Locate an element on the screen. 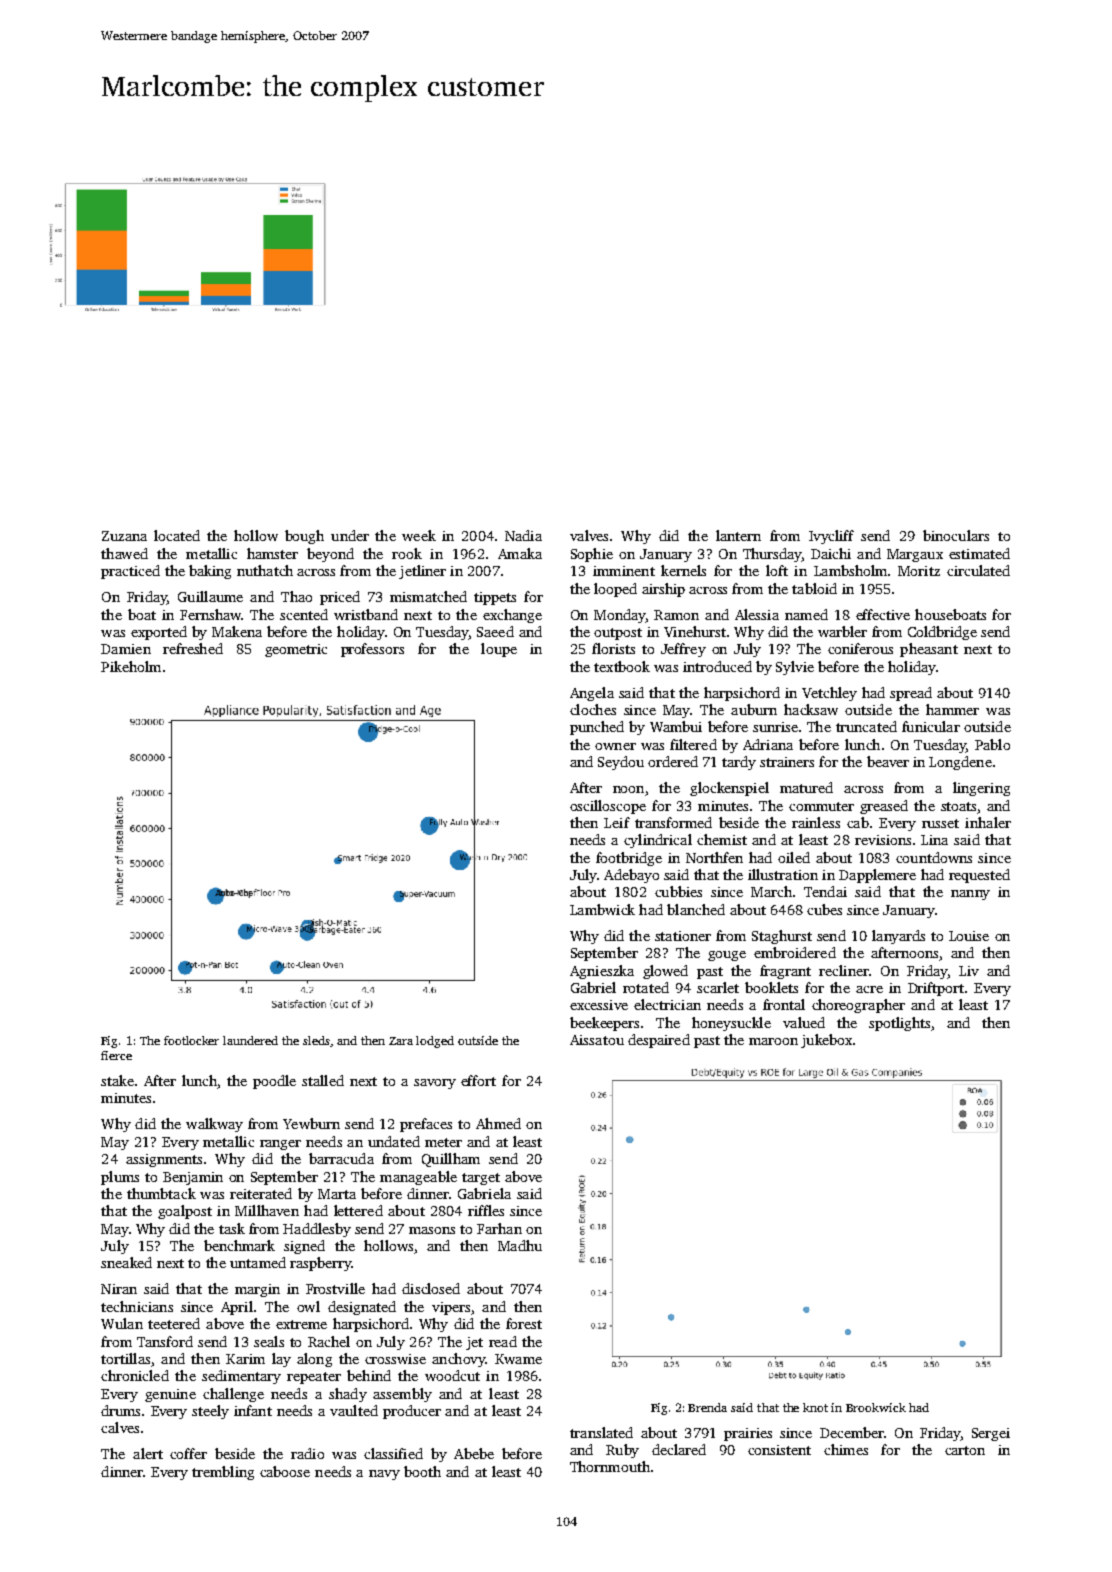  Nadia is located at coordinates (523, 535).
